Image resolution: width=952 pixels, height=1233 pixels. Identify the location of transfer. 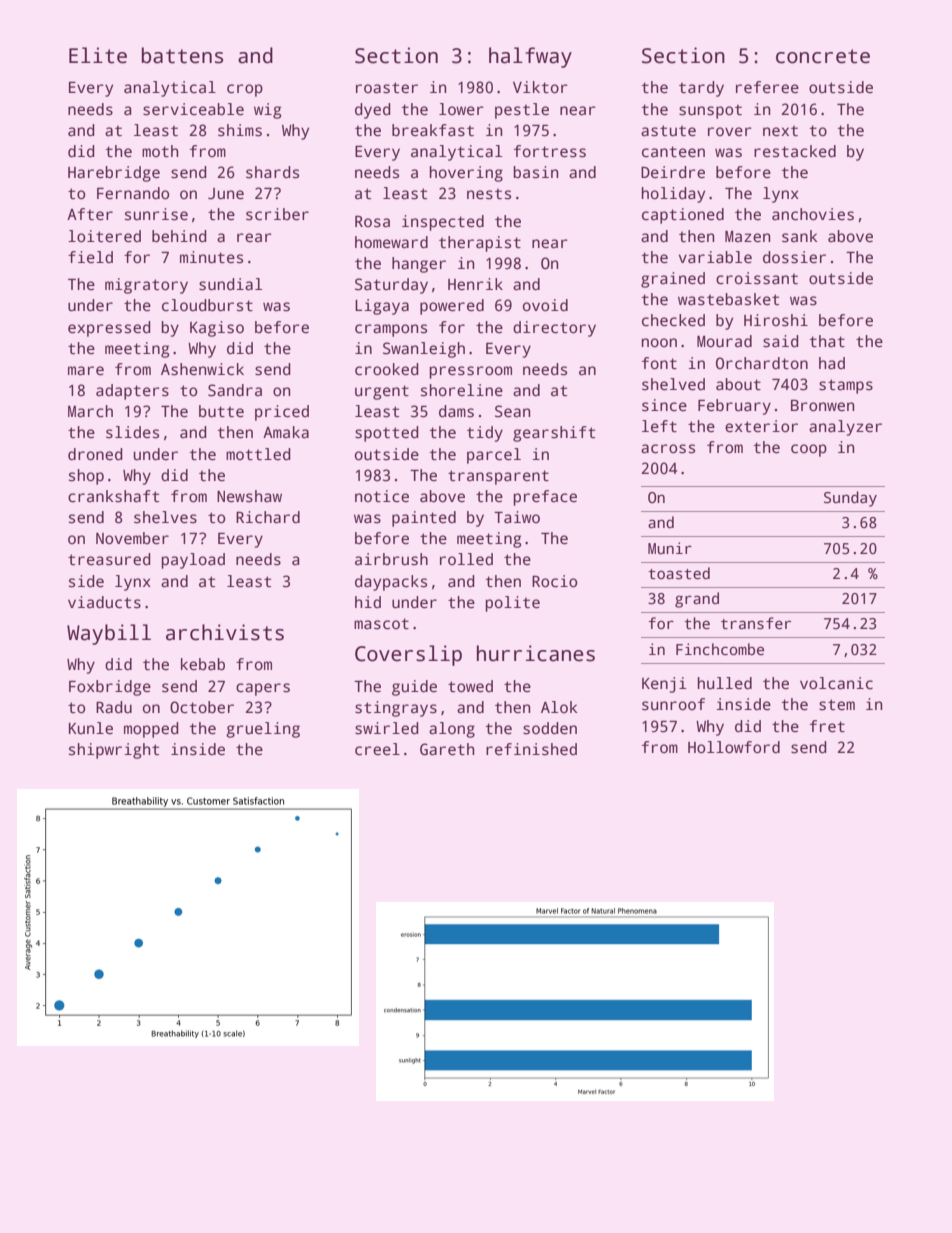
(756, 623).
